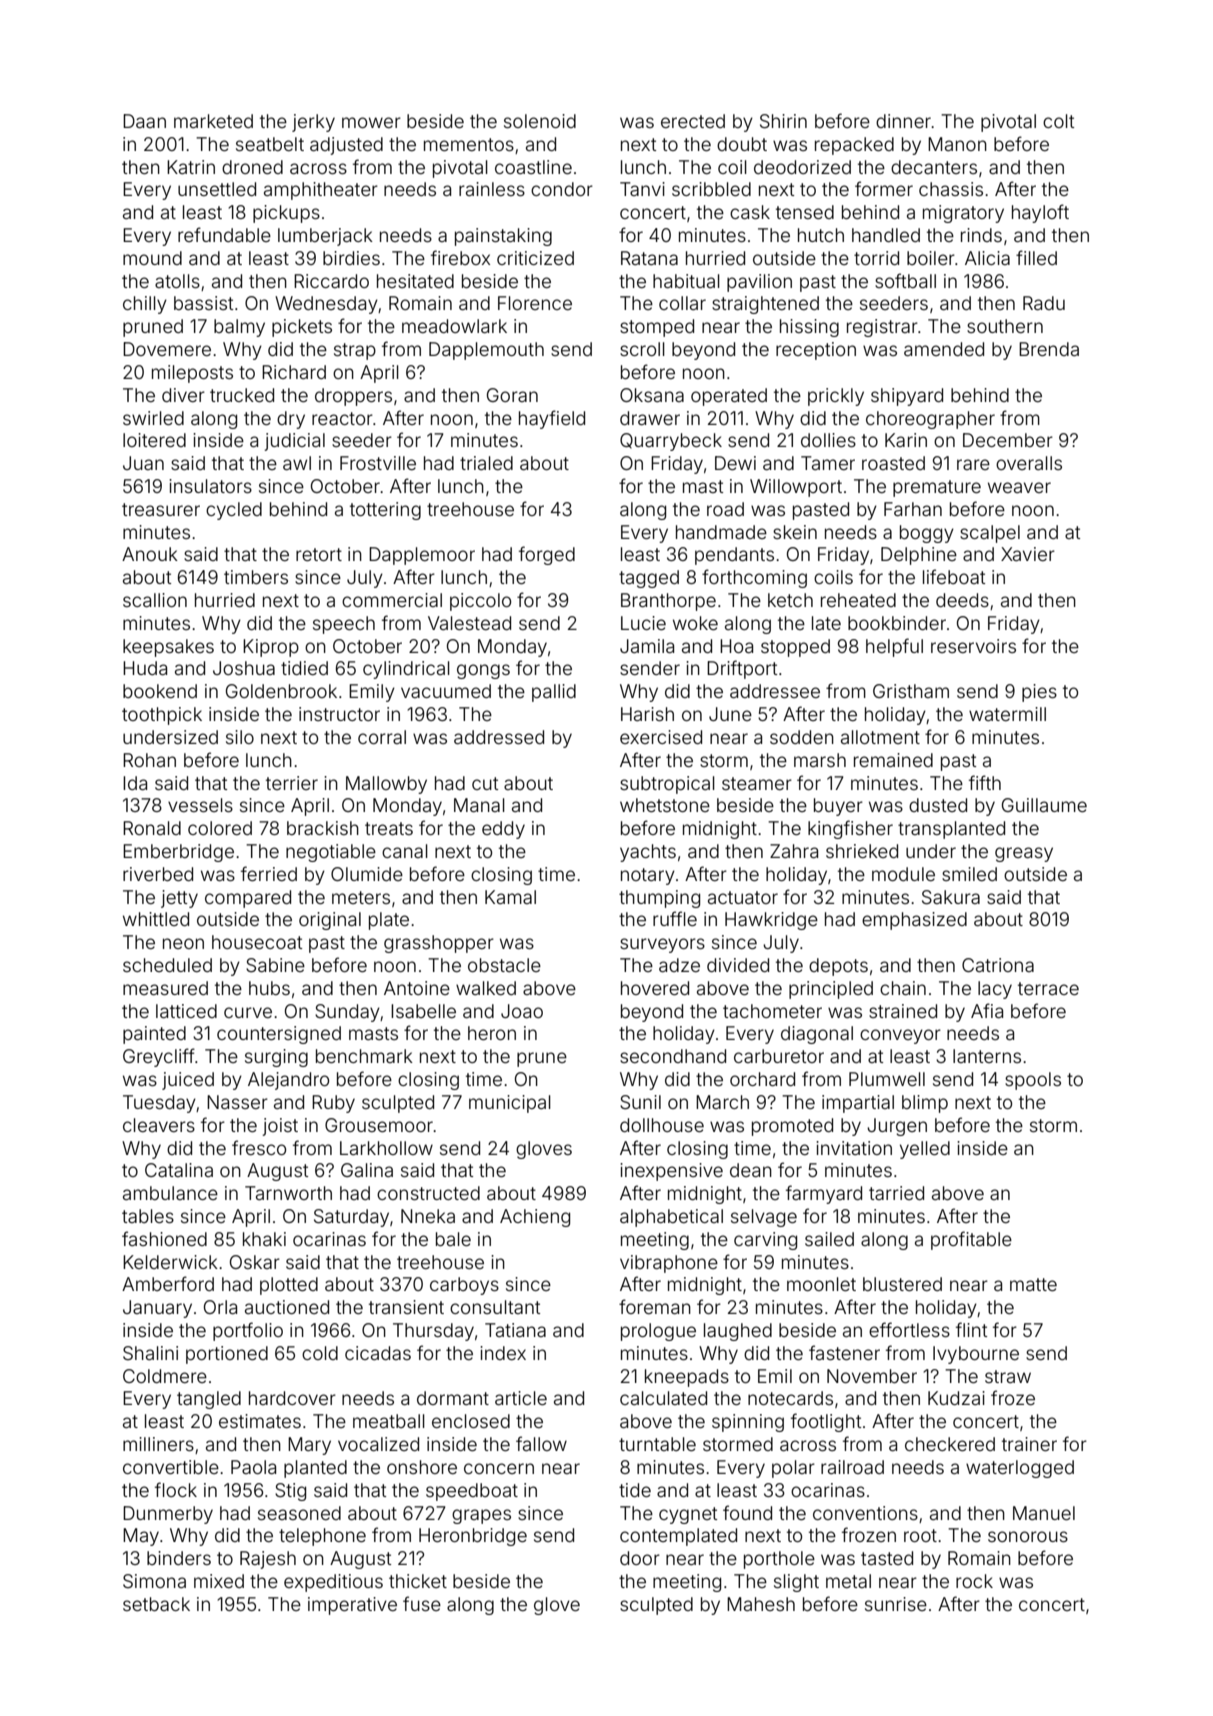 The height and width of the screenshot is (1716, 1213). What do you see at coordinates (687, 1378) in the screenshot?
I see `kneepads` at bounding box center [687, 1378].
